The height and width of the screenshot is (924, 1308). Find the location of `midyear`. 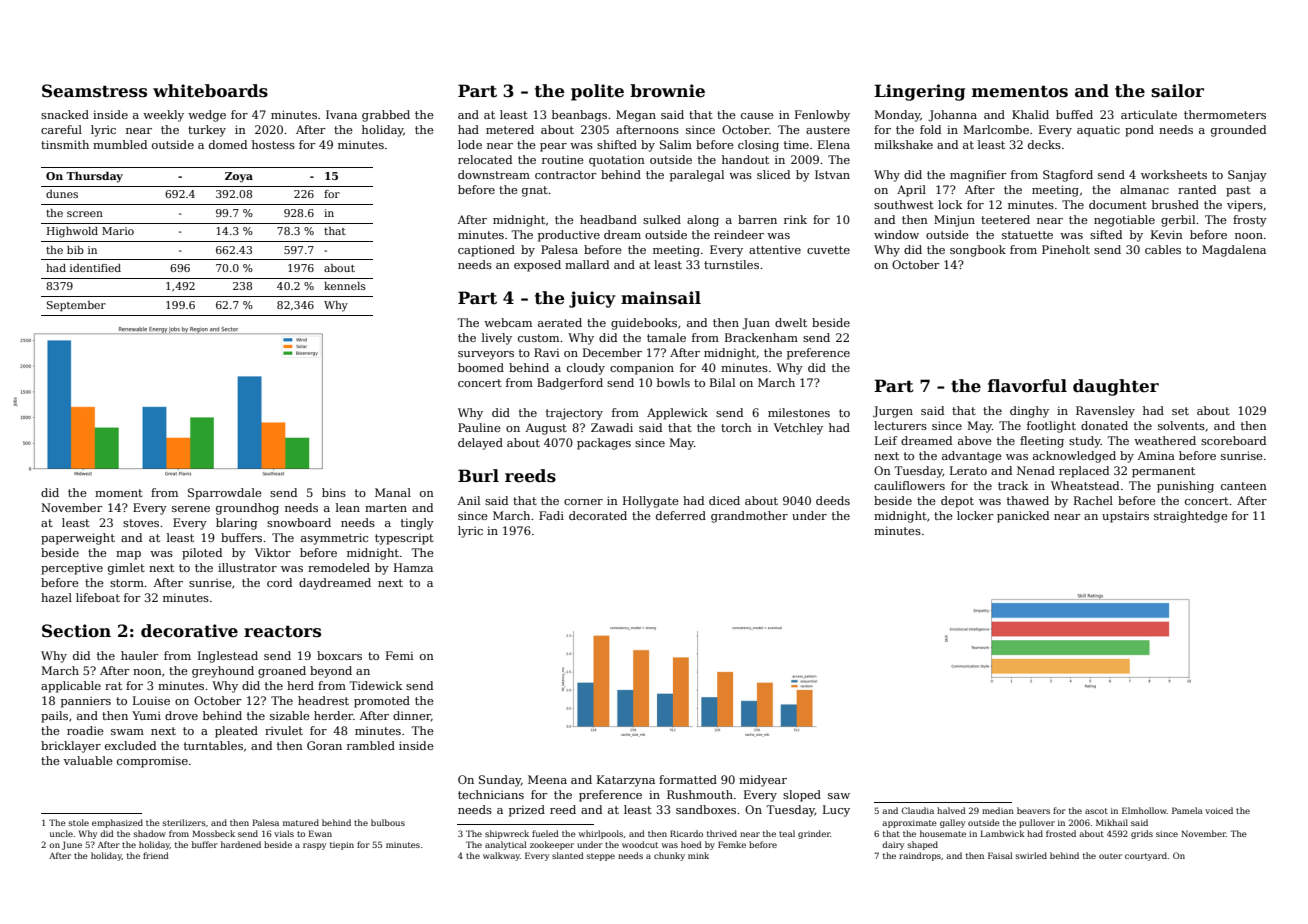

midyear is located at coordinates (763, 781).
